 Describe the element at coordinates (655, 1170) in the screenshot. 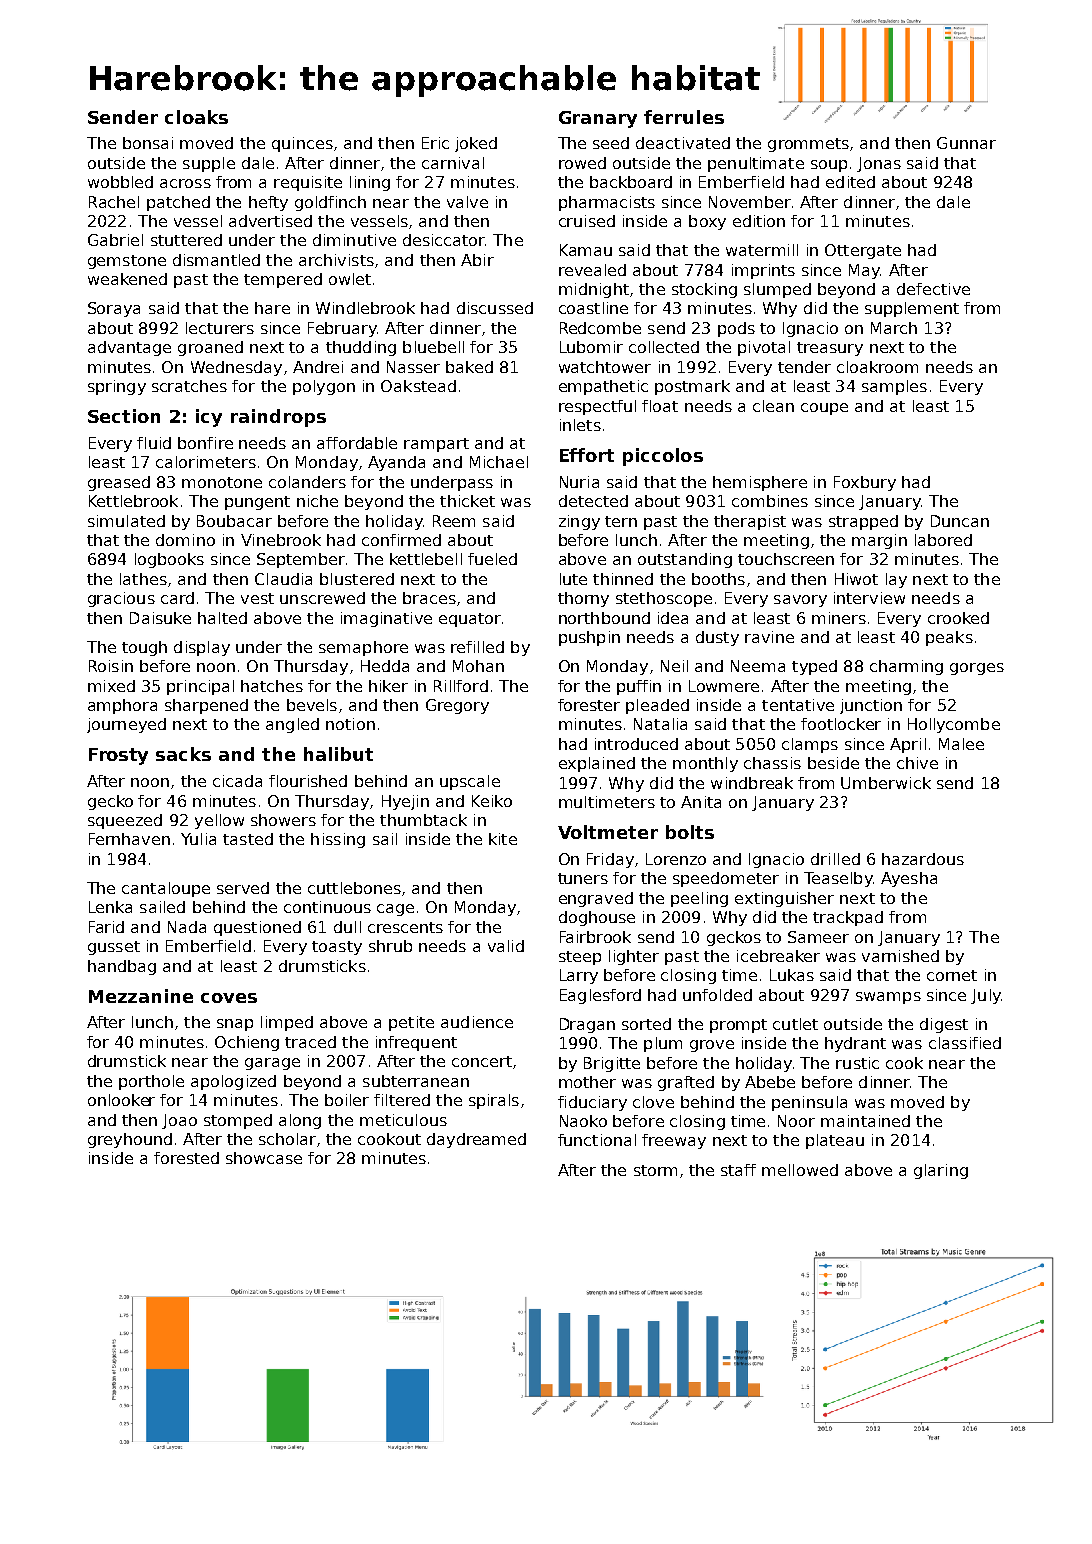

I see `storm` at that location.
